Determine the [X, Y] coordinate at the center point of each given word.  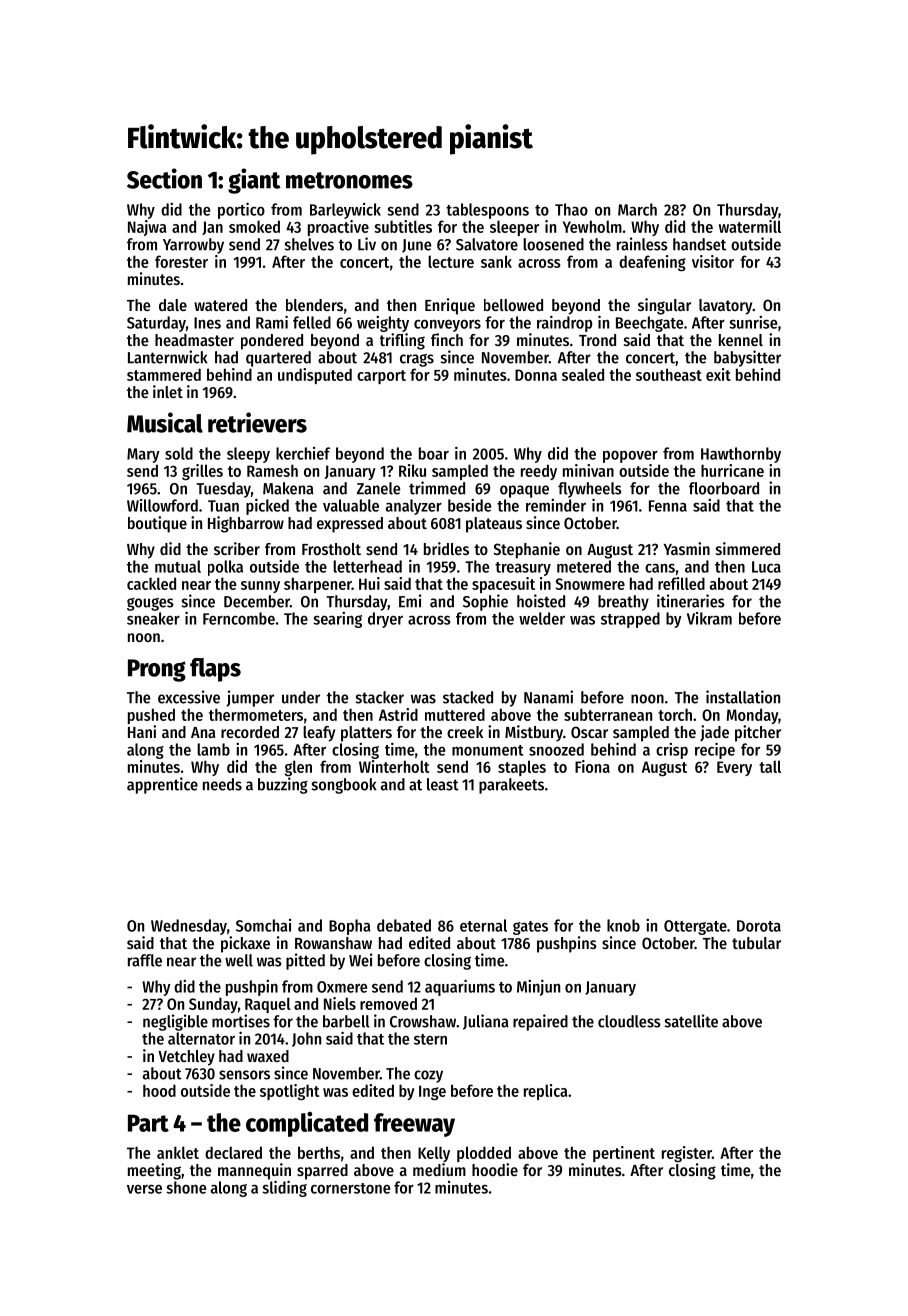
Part [148, 1123]
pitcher [758, 733]
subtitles [403, 226]
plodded [484, 1154]
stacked [468, 697]
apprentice [162, 785]
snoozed [556, 749]
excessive [189, 697]
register [687, 1154]
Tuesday [223, 490]
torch [675, 714]
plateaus [494, 525]
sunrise [753, 322]
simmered [748, 548]
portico [241, 210]
